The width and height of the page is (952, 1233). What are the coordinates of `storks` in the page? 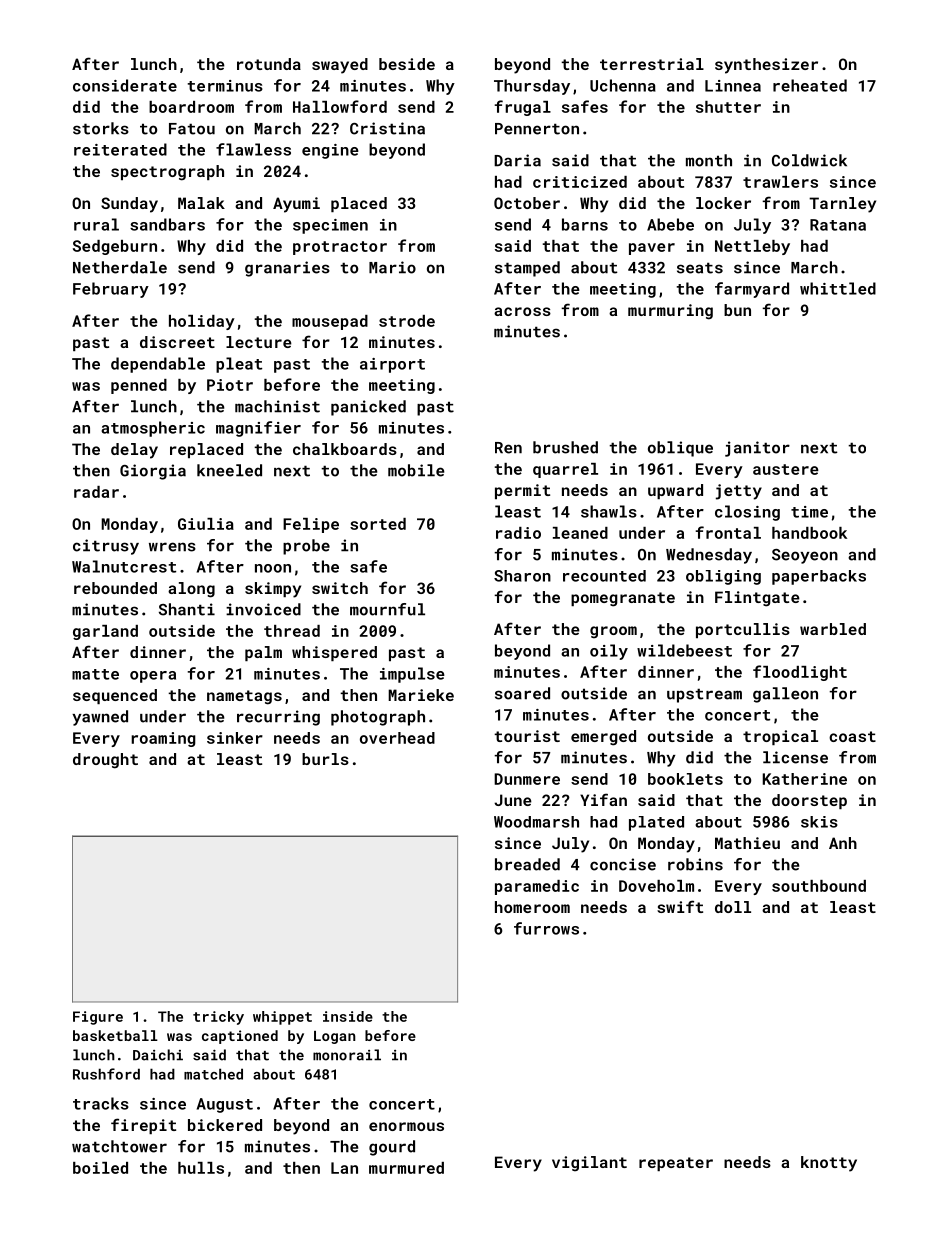 It's located at (101, 128).
